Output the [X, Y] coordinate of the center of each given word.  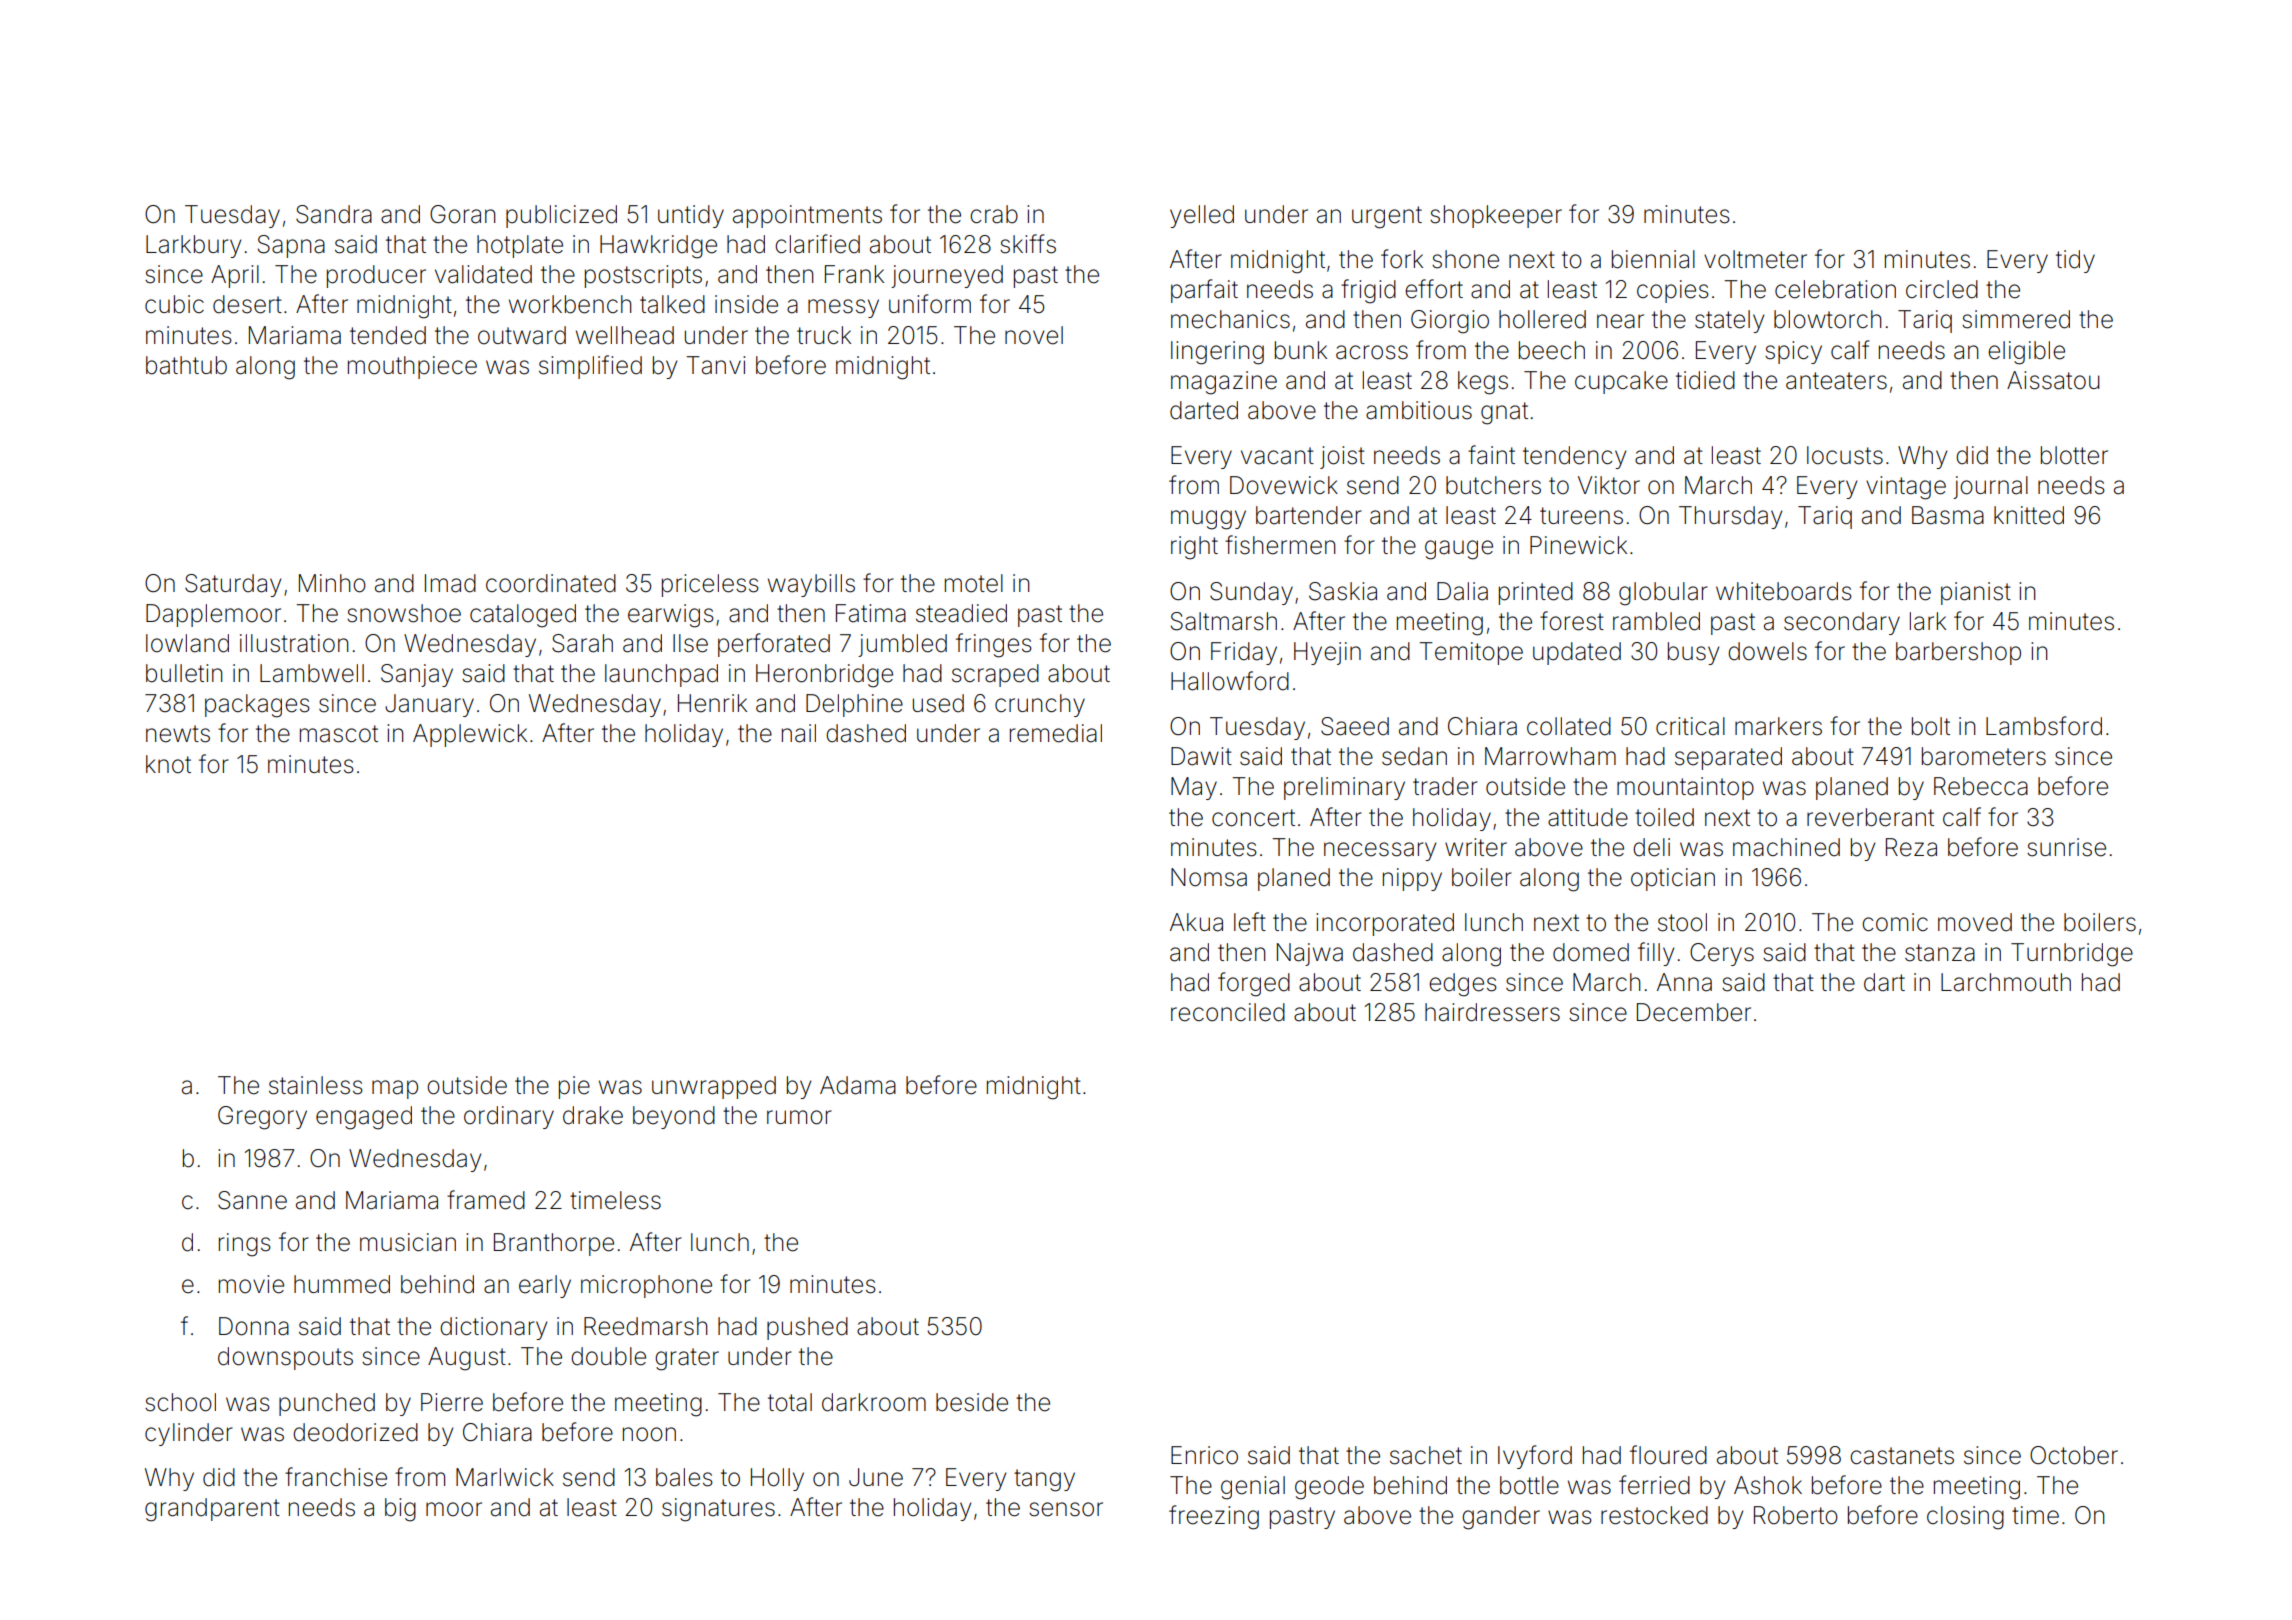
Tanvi [715, 365]
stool [1682, 922]
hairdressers [1492, 1012]
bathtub [186, 365]
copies [1673, 291]
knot [168, 764]
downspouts [285, 1358]
